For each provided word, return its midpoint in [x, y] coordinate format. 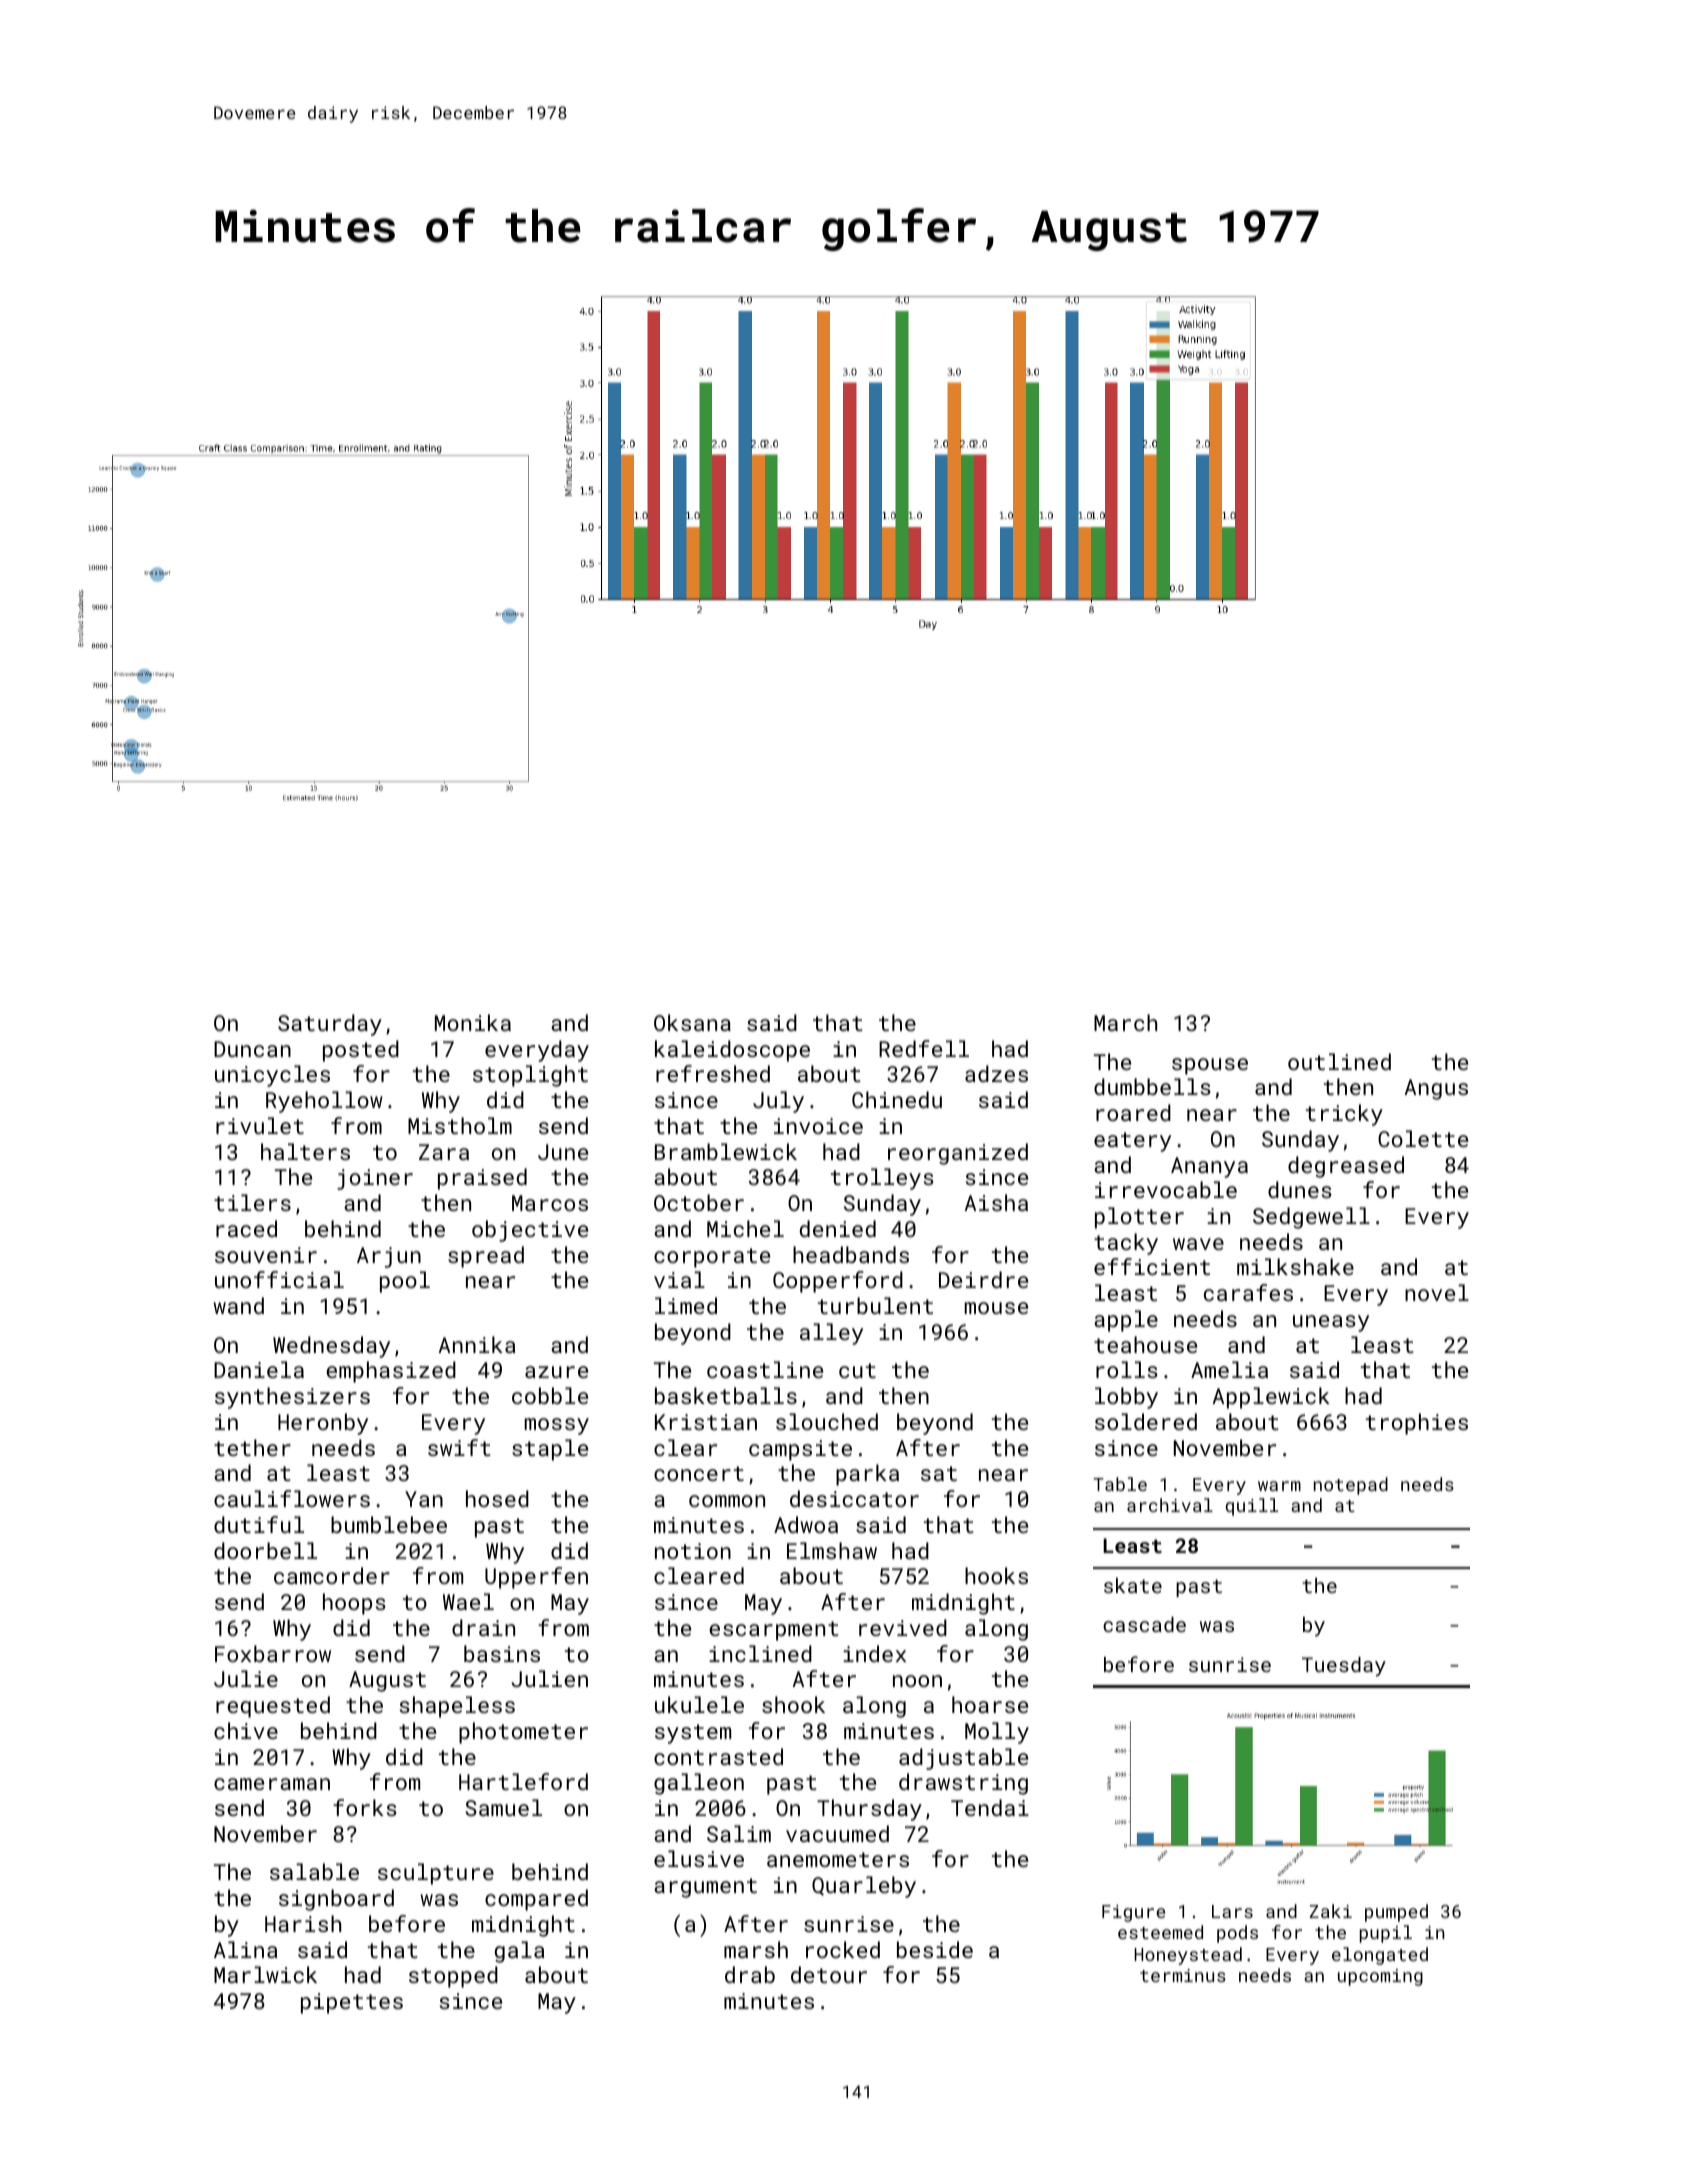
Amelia [1229, 1369]
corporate [712, 1258]
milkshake [1295, 1266]
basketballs [726, 1395]
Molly [997, 1733]
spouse [1210, 1066]
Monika [473, 1022]
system [693, 1734]
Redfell [924, 1048]
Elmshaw [832, 1550]
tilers [252, 1202]
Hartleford [523, 1781]
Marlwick [265, 1974]
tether [252, 1447]
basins [502, 1653]
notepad [1351, 1486]
